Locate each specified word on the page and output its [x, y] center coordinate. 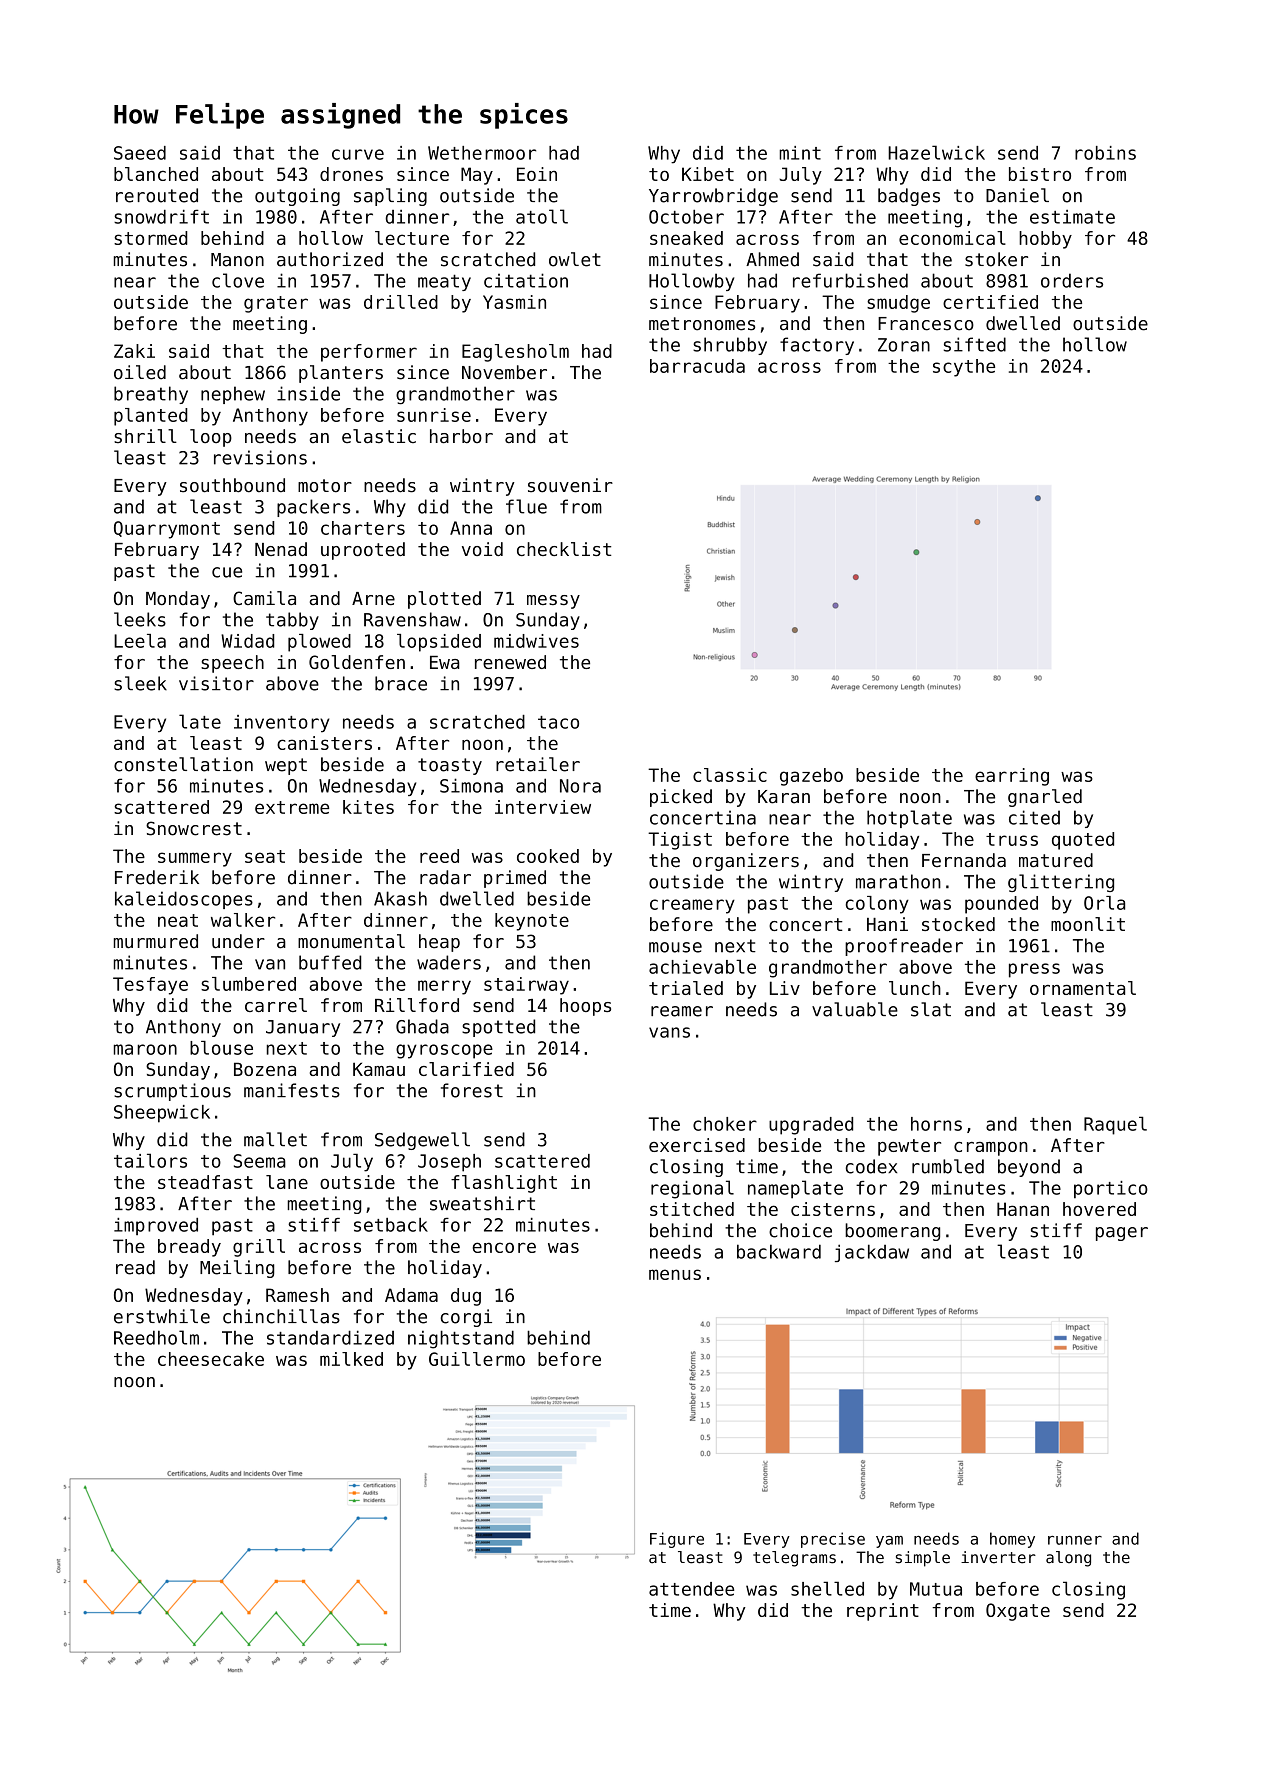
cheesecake [211, 1359]
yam [889, 1542]
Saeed [140, 153]
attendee [691, 1589]
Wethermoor [482, 153]
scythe [964, 368]
